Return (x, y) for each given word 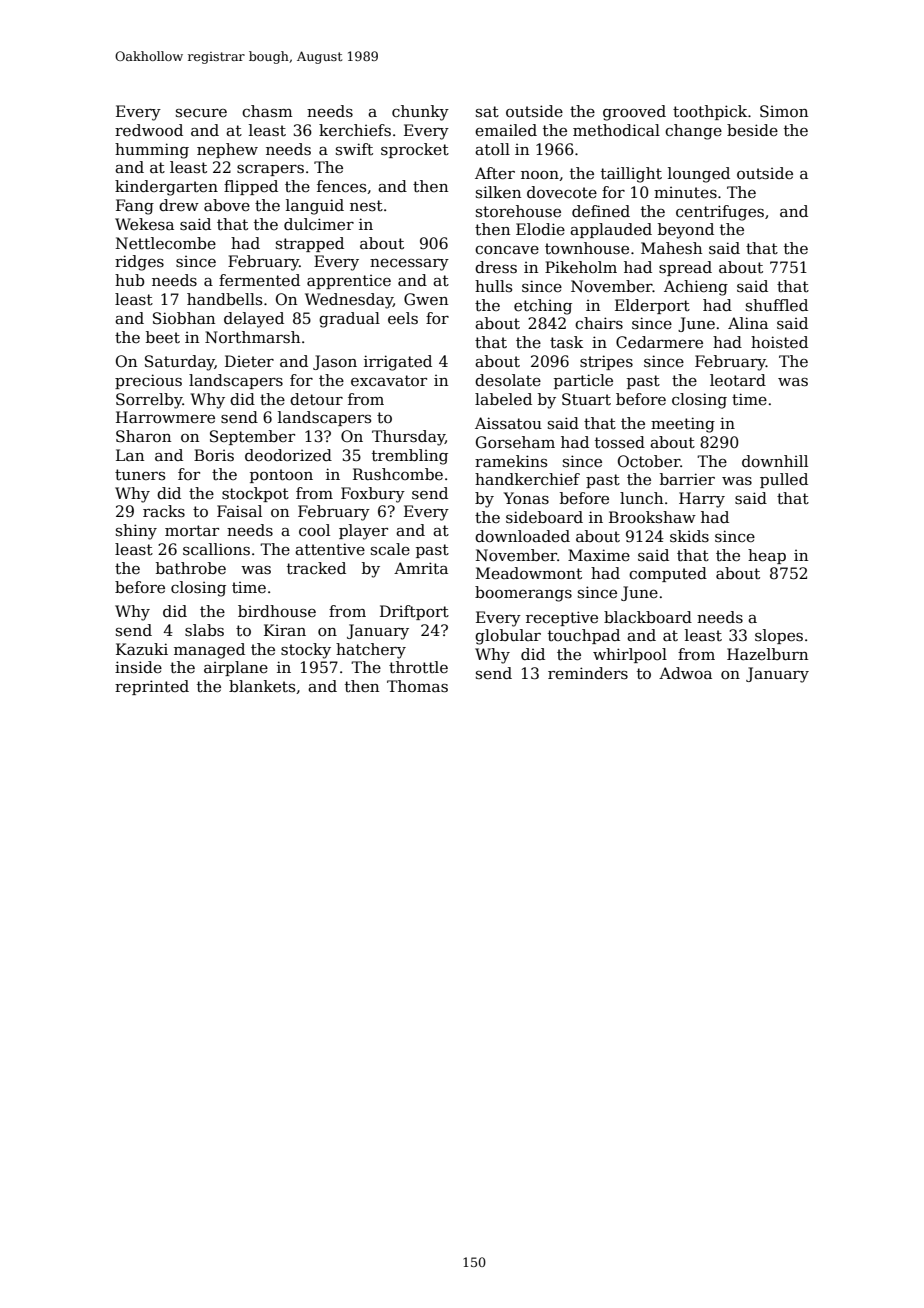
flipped (251, 187)
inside (138, 667)
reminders (588, 673)
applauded (611, 230)
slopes (779, 636)
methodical (616, 130)
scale (390, 549)
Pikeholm (581, 267)
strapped (310, 244)
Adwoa (685, 673)
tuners (140, 474)
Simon (784, 111)
